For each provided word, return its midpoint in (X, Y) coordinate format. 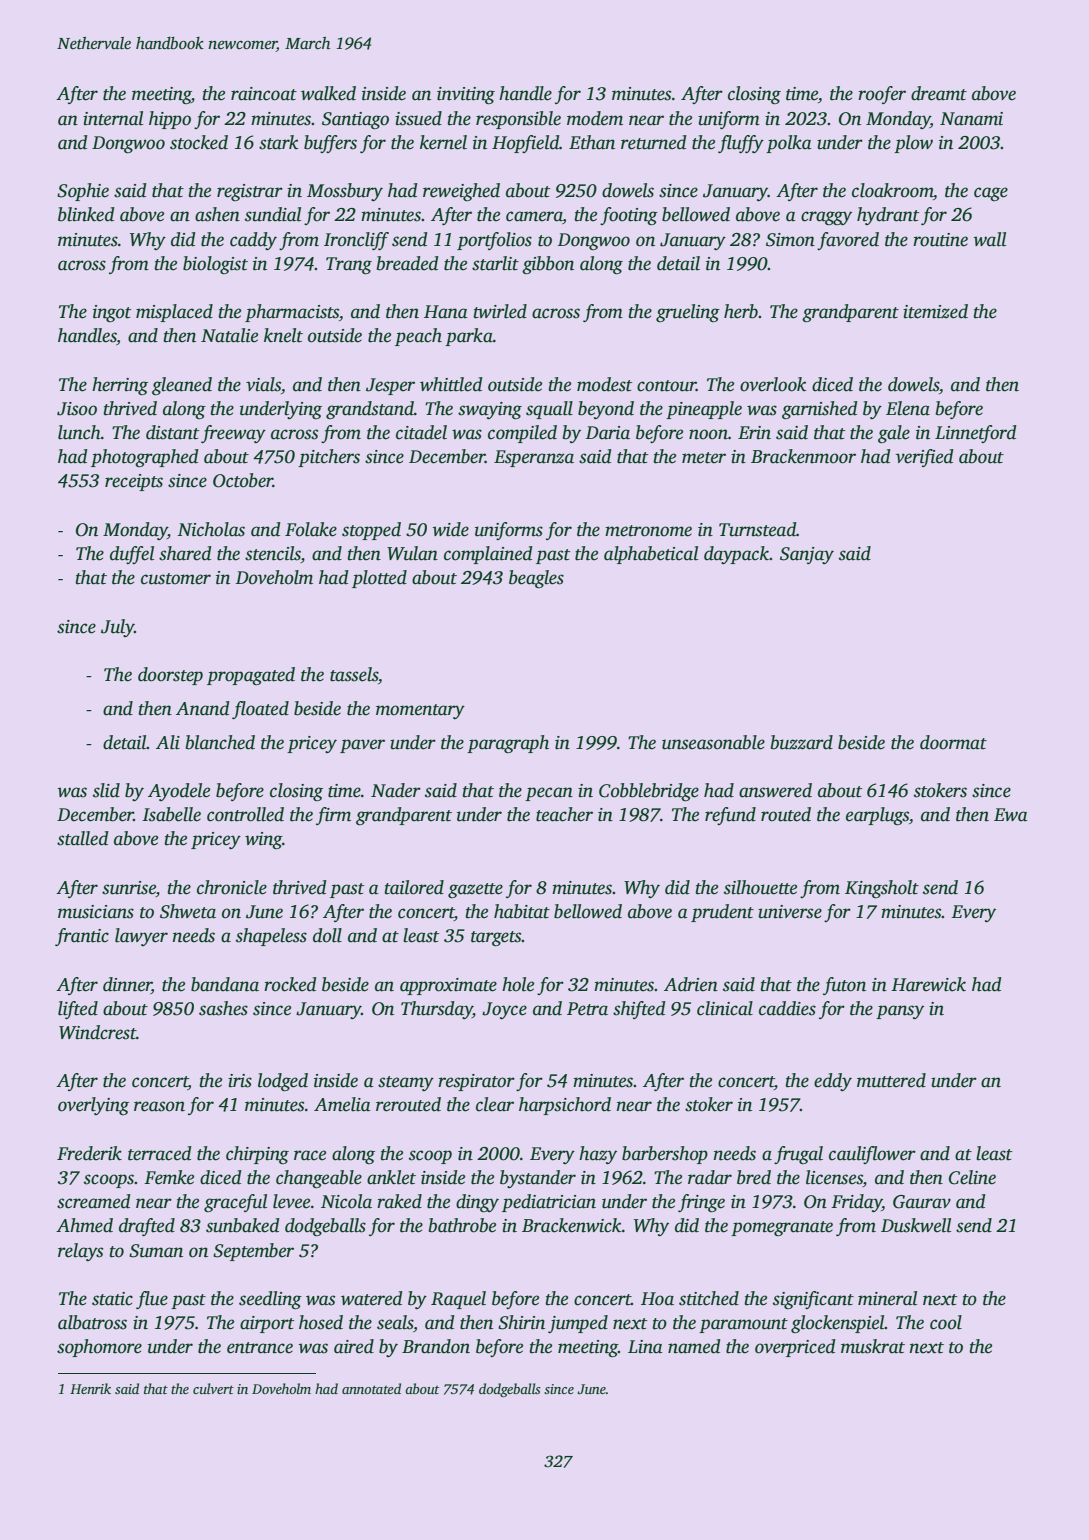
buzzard (801, 742)
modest (604, 384)
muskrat (873, 1346)
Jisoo (77, 409)
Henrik (90, 1388)
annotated (371, 1388)
